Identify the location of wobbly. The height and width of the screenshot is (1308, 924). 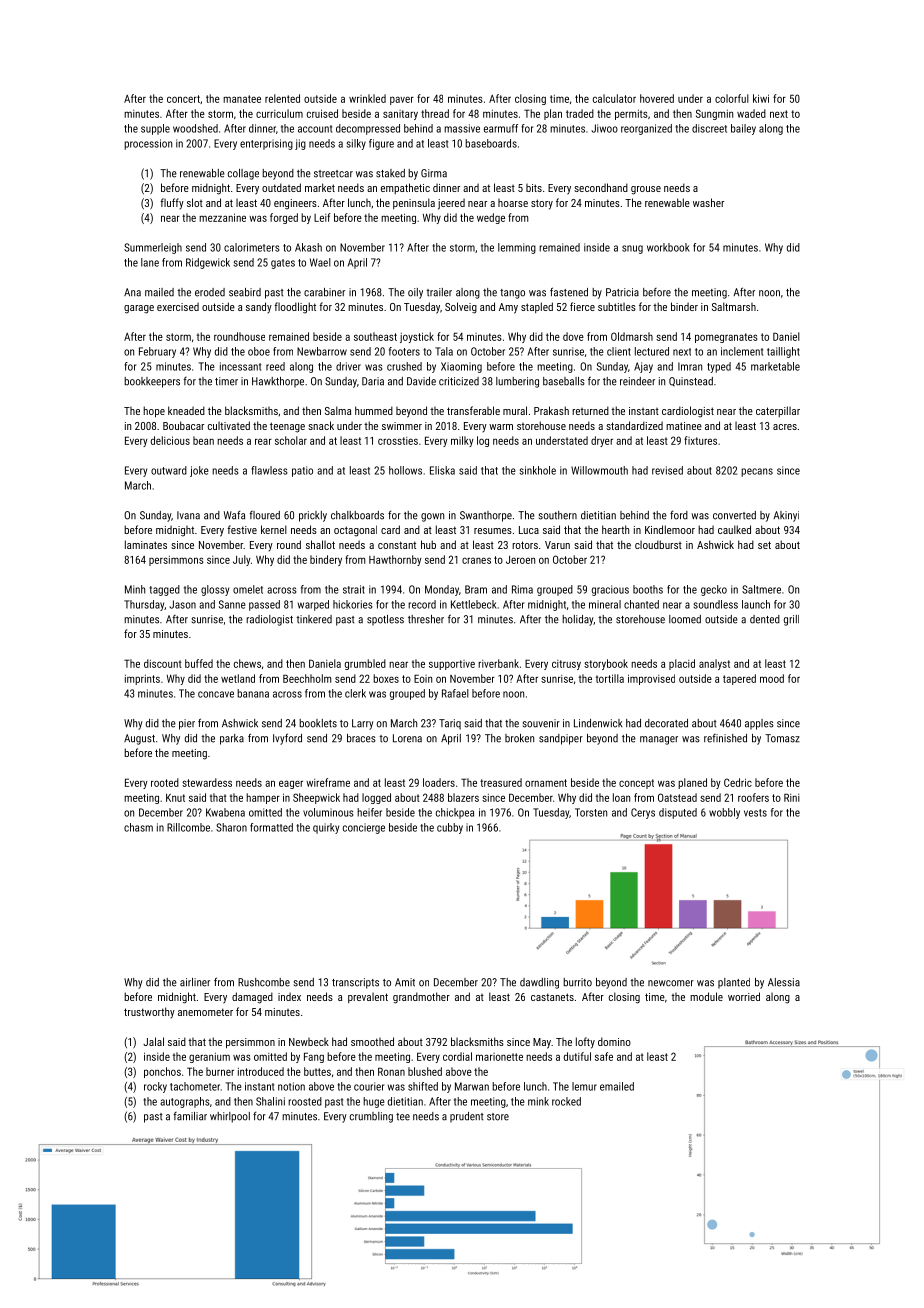
(724, 813).
